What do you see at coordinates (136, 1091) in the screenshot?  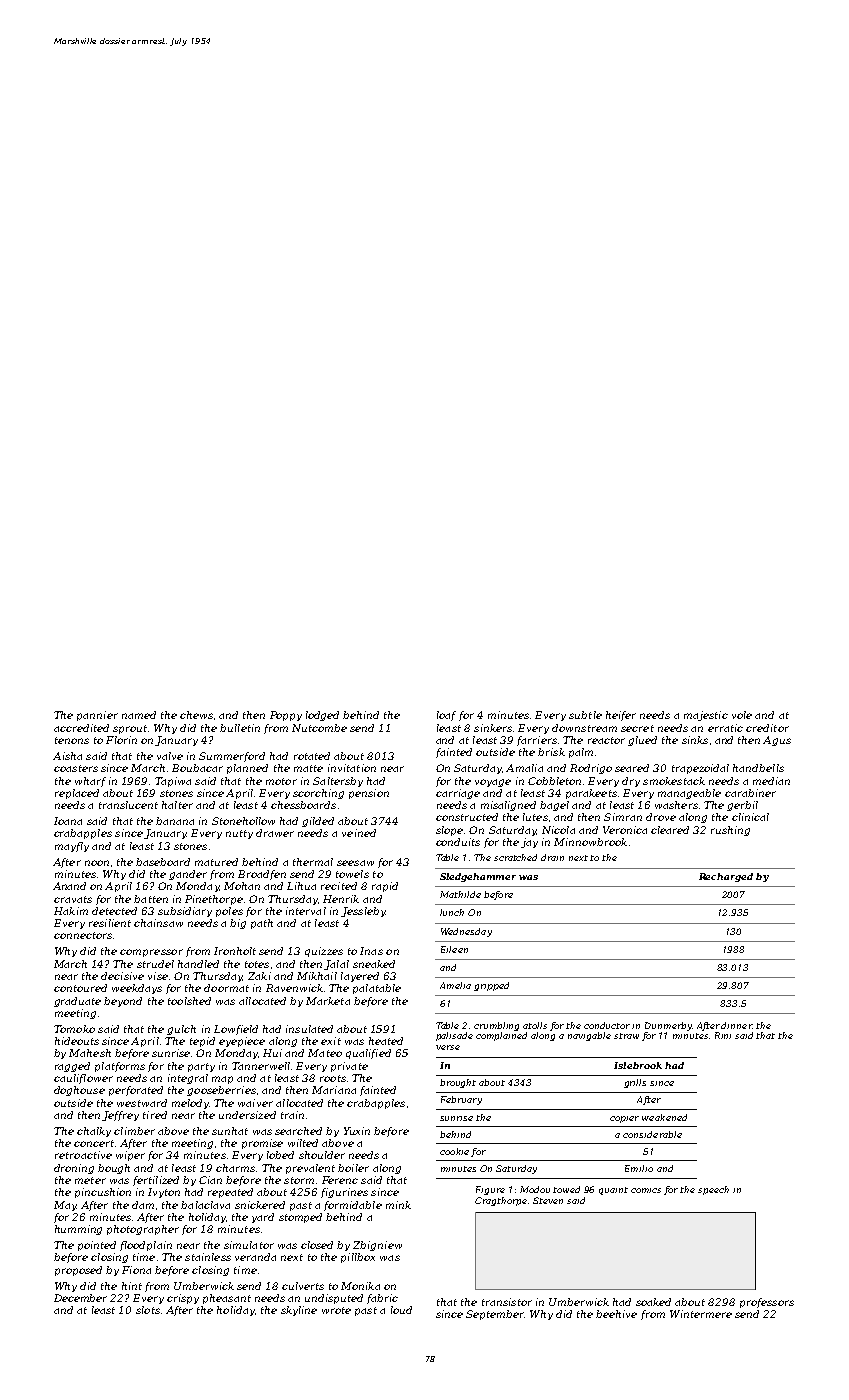 I see `perforated` at bounding box center [136, 1091].
